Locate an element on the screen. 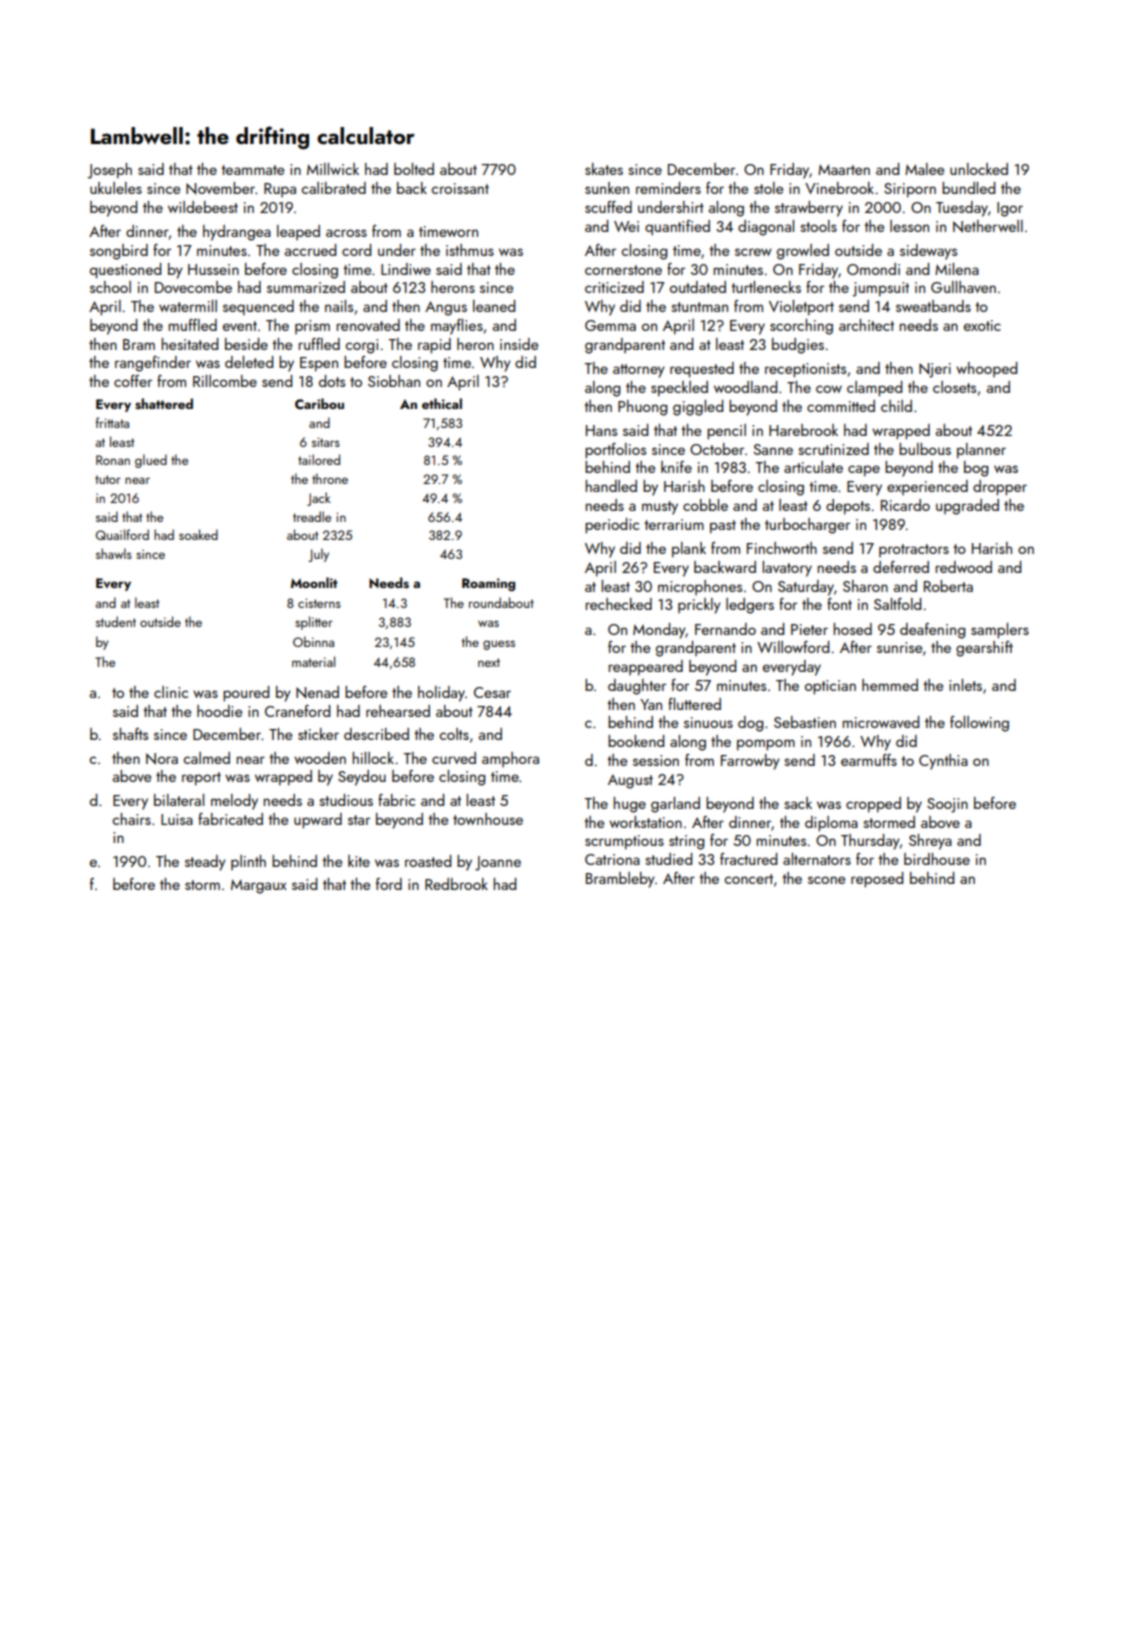 The height and width of the screenshot is (1629, 1125). Millwick is located at coordinates (333, 169).
